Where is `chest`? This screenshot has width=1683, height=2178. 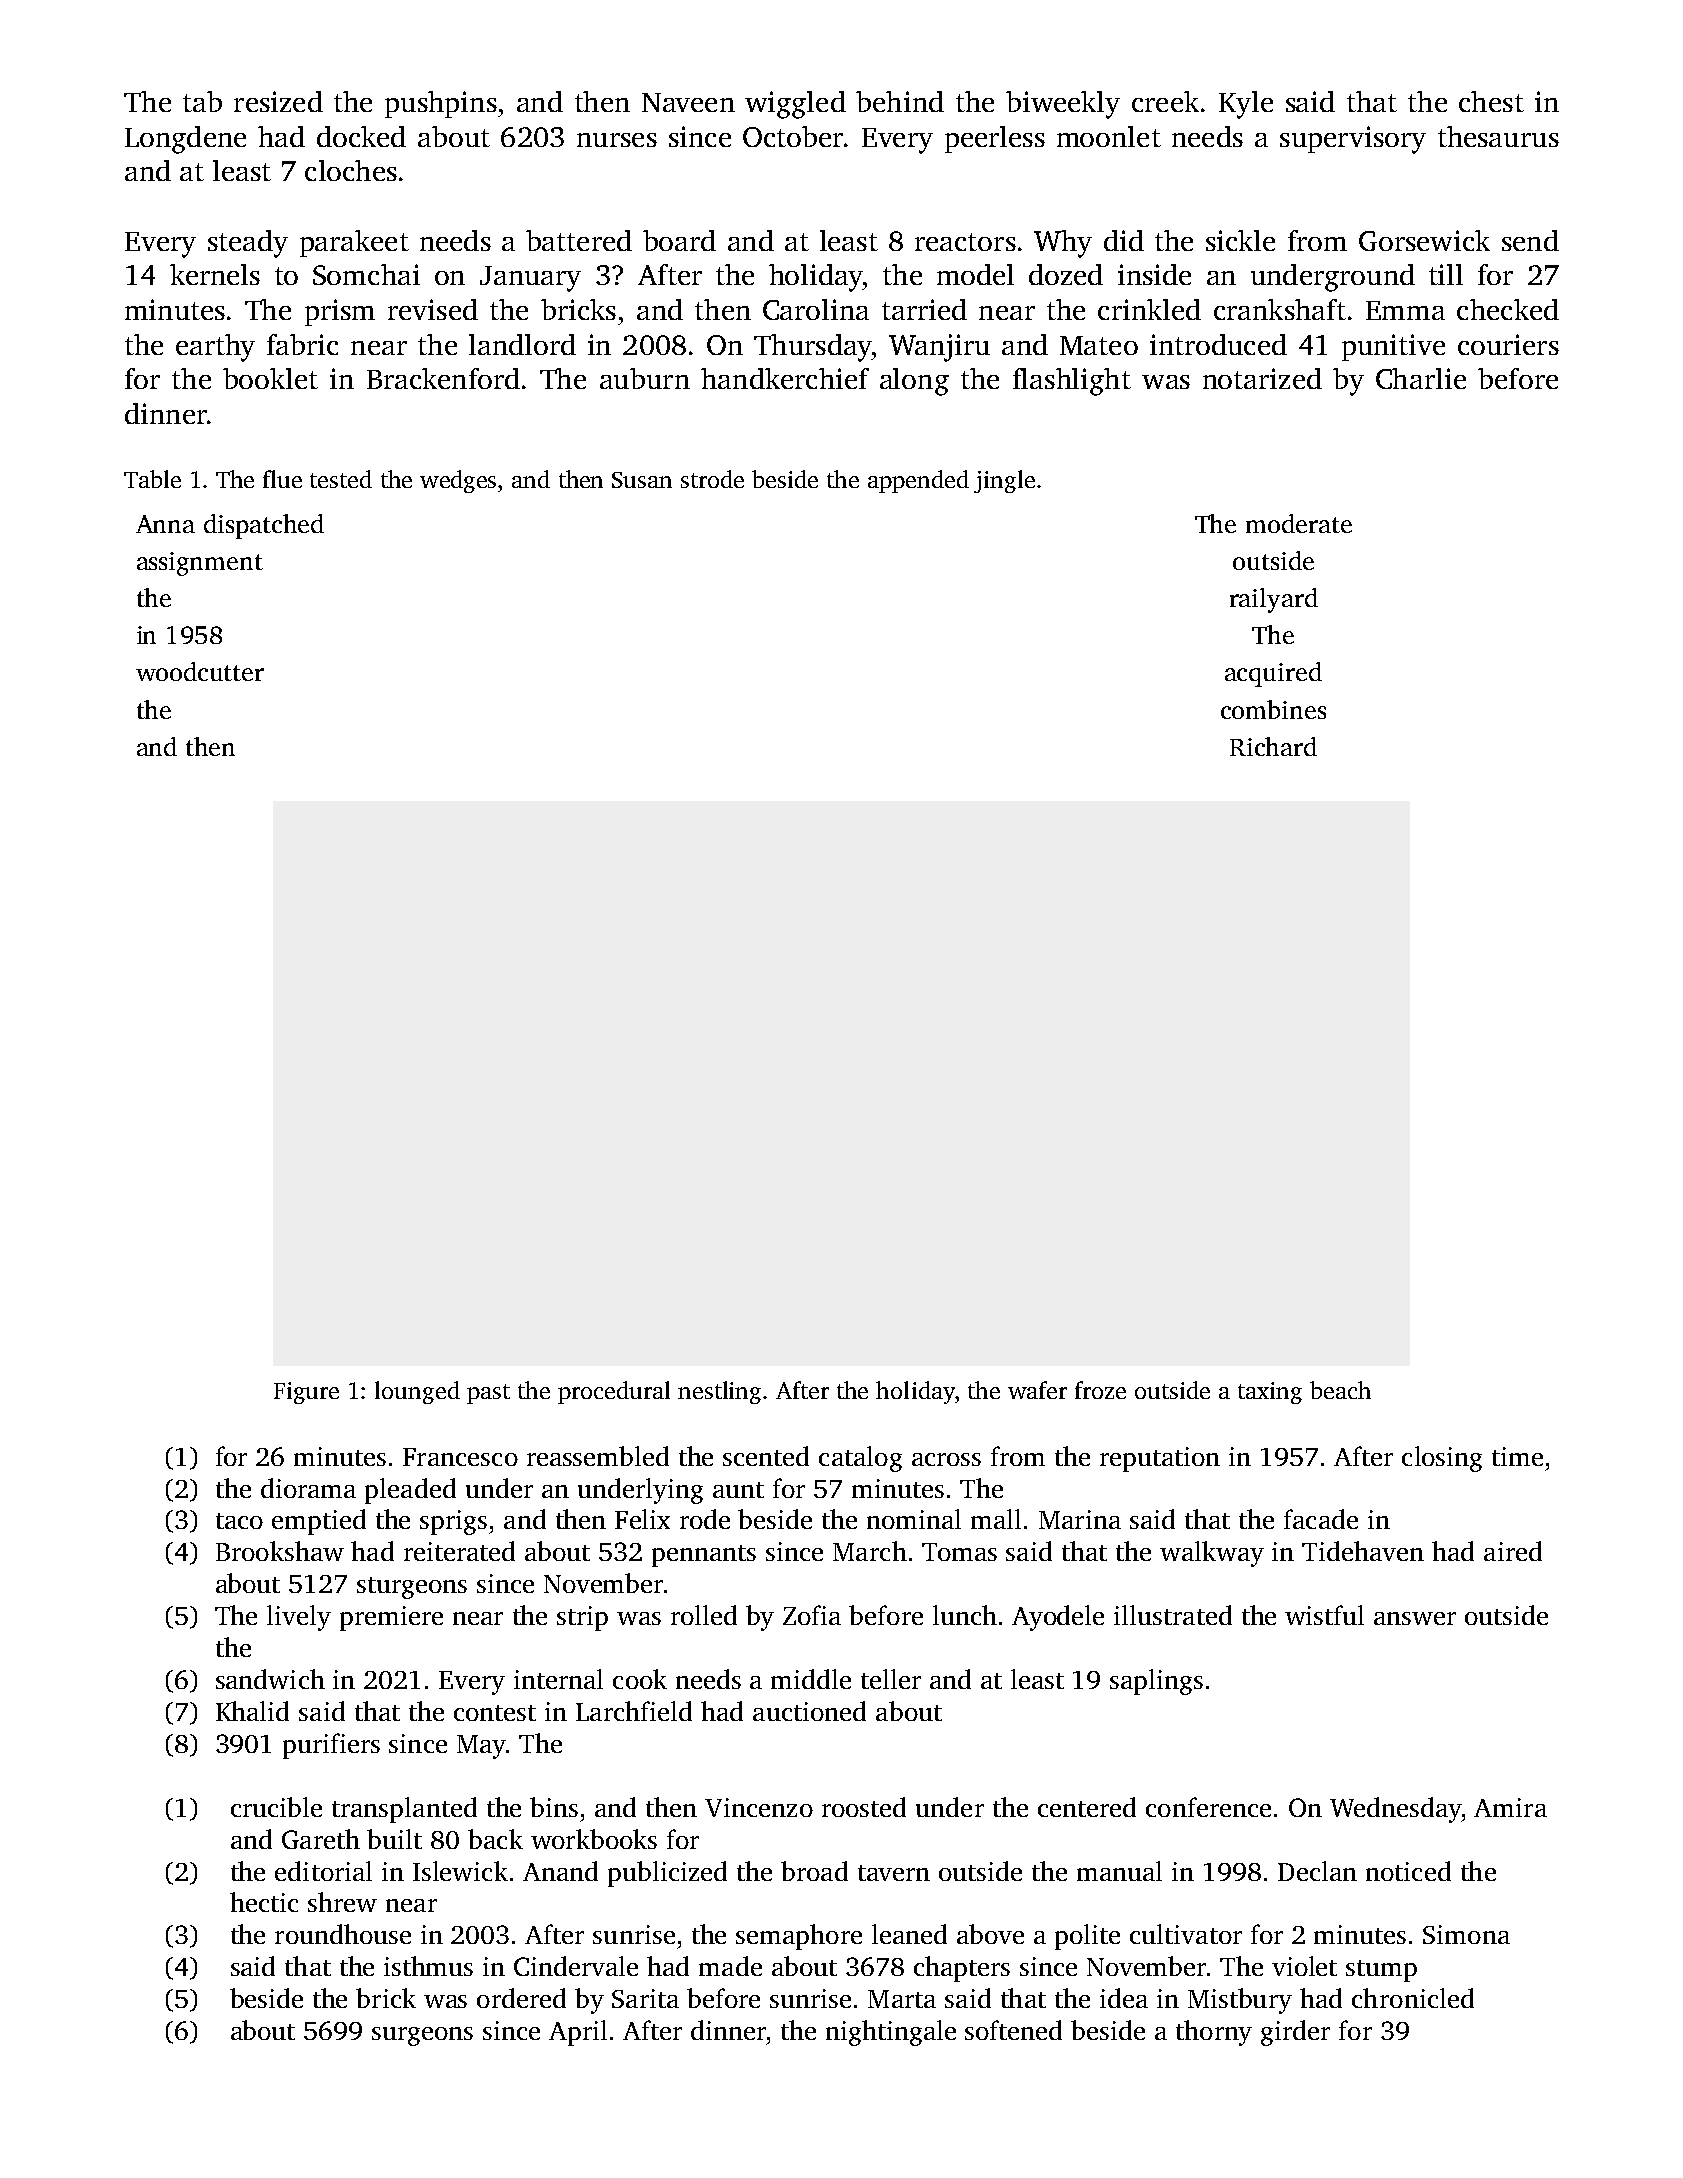 chest is located at coordinates (1491, 101).
